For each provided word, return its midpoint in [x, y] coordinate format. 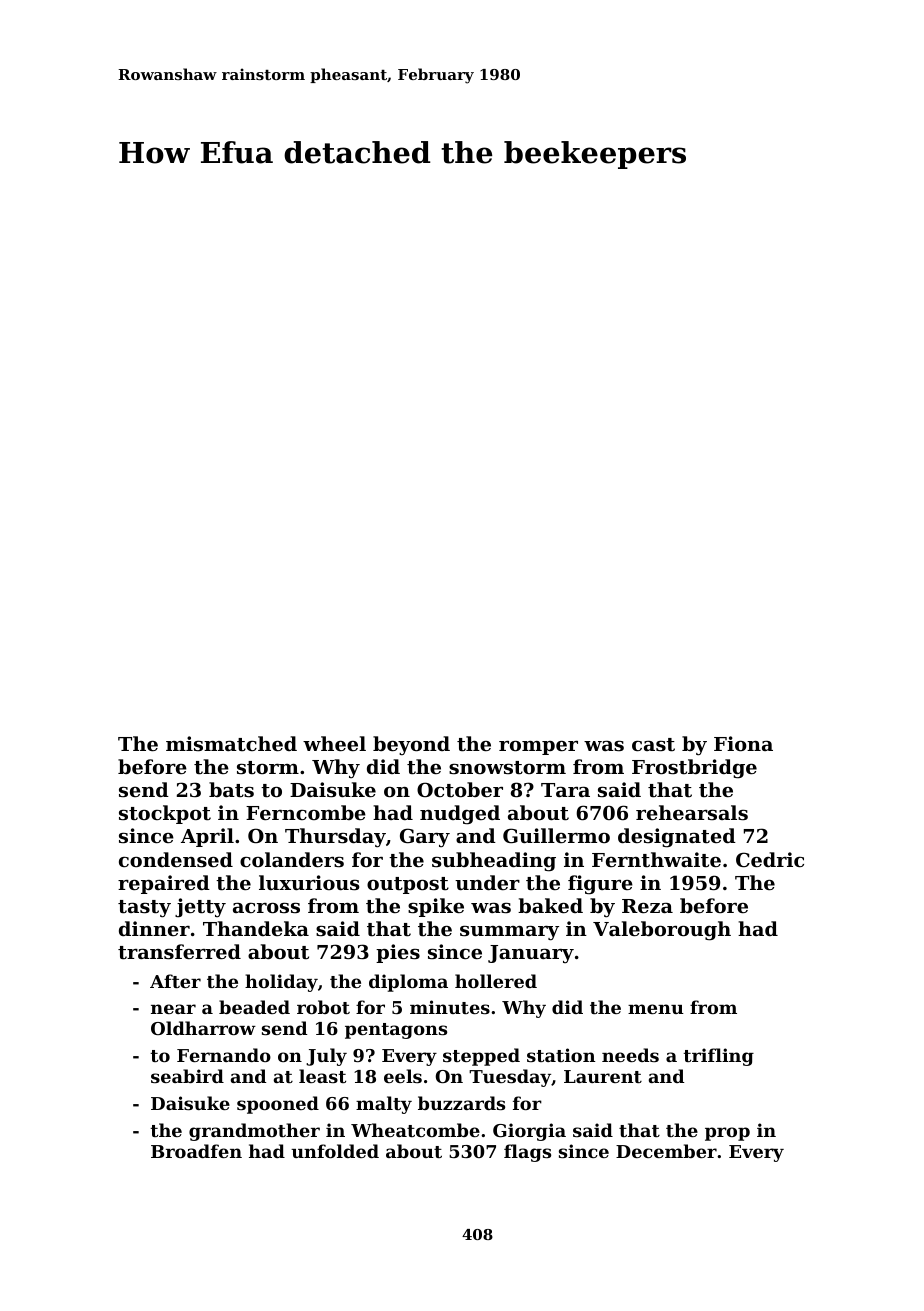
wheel [334, 743]
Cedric [770, 859]
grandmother [254, 1132]
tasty [144, 909]
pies [398, 953]
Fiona [743, 743]
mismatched [231, 744]
